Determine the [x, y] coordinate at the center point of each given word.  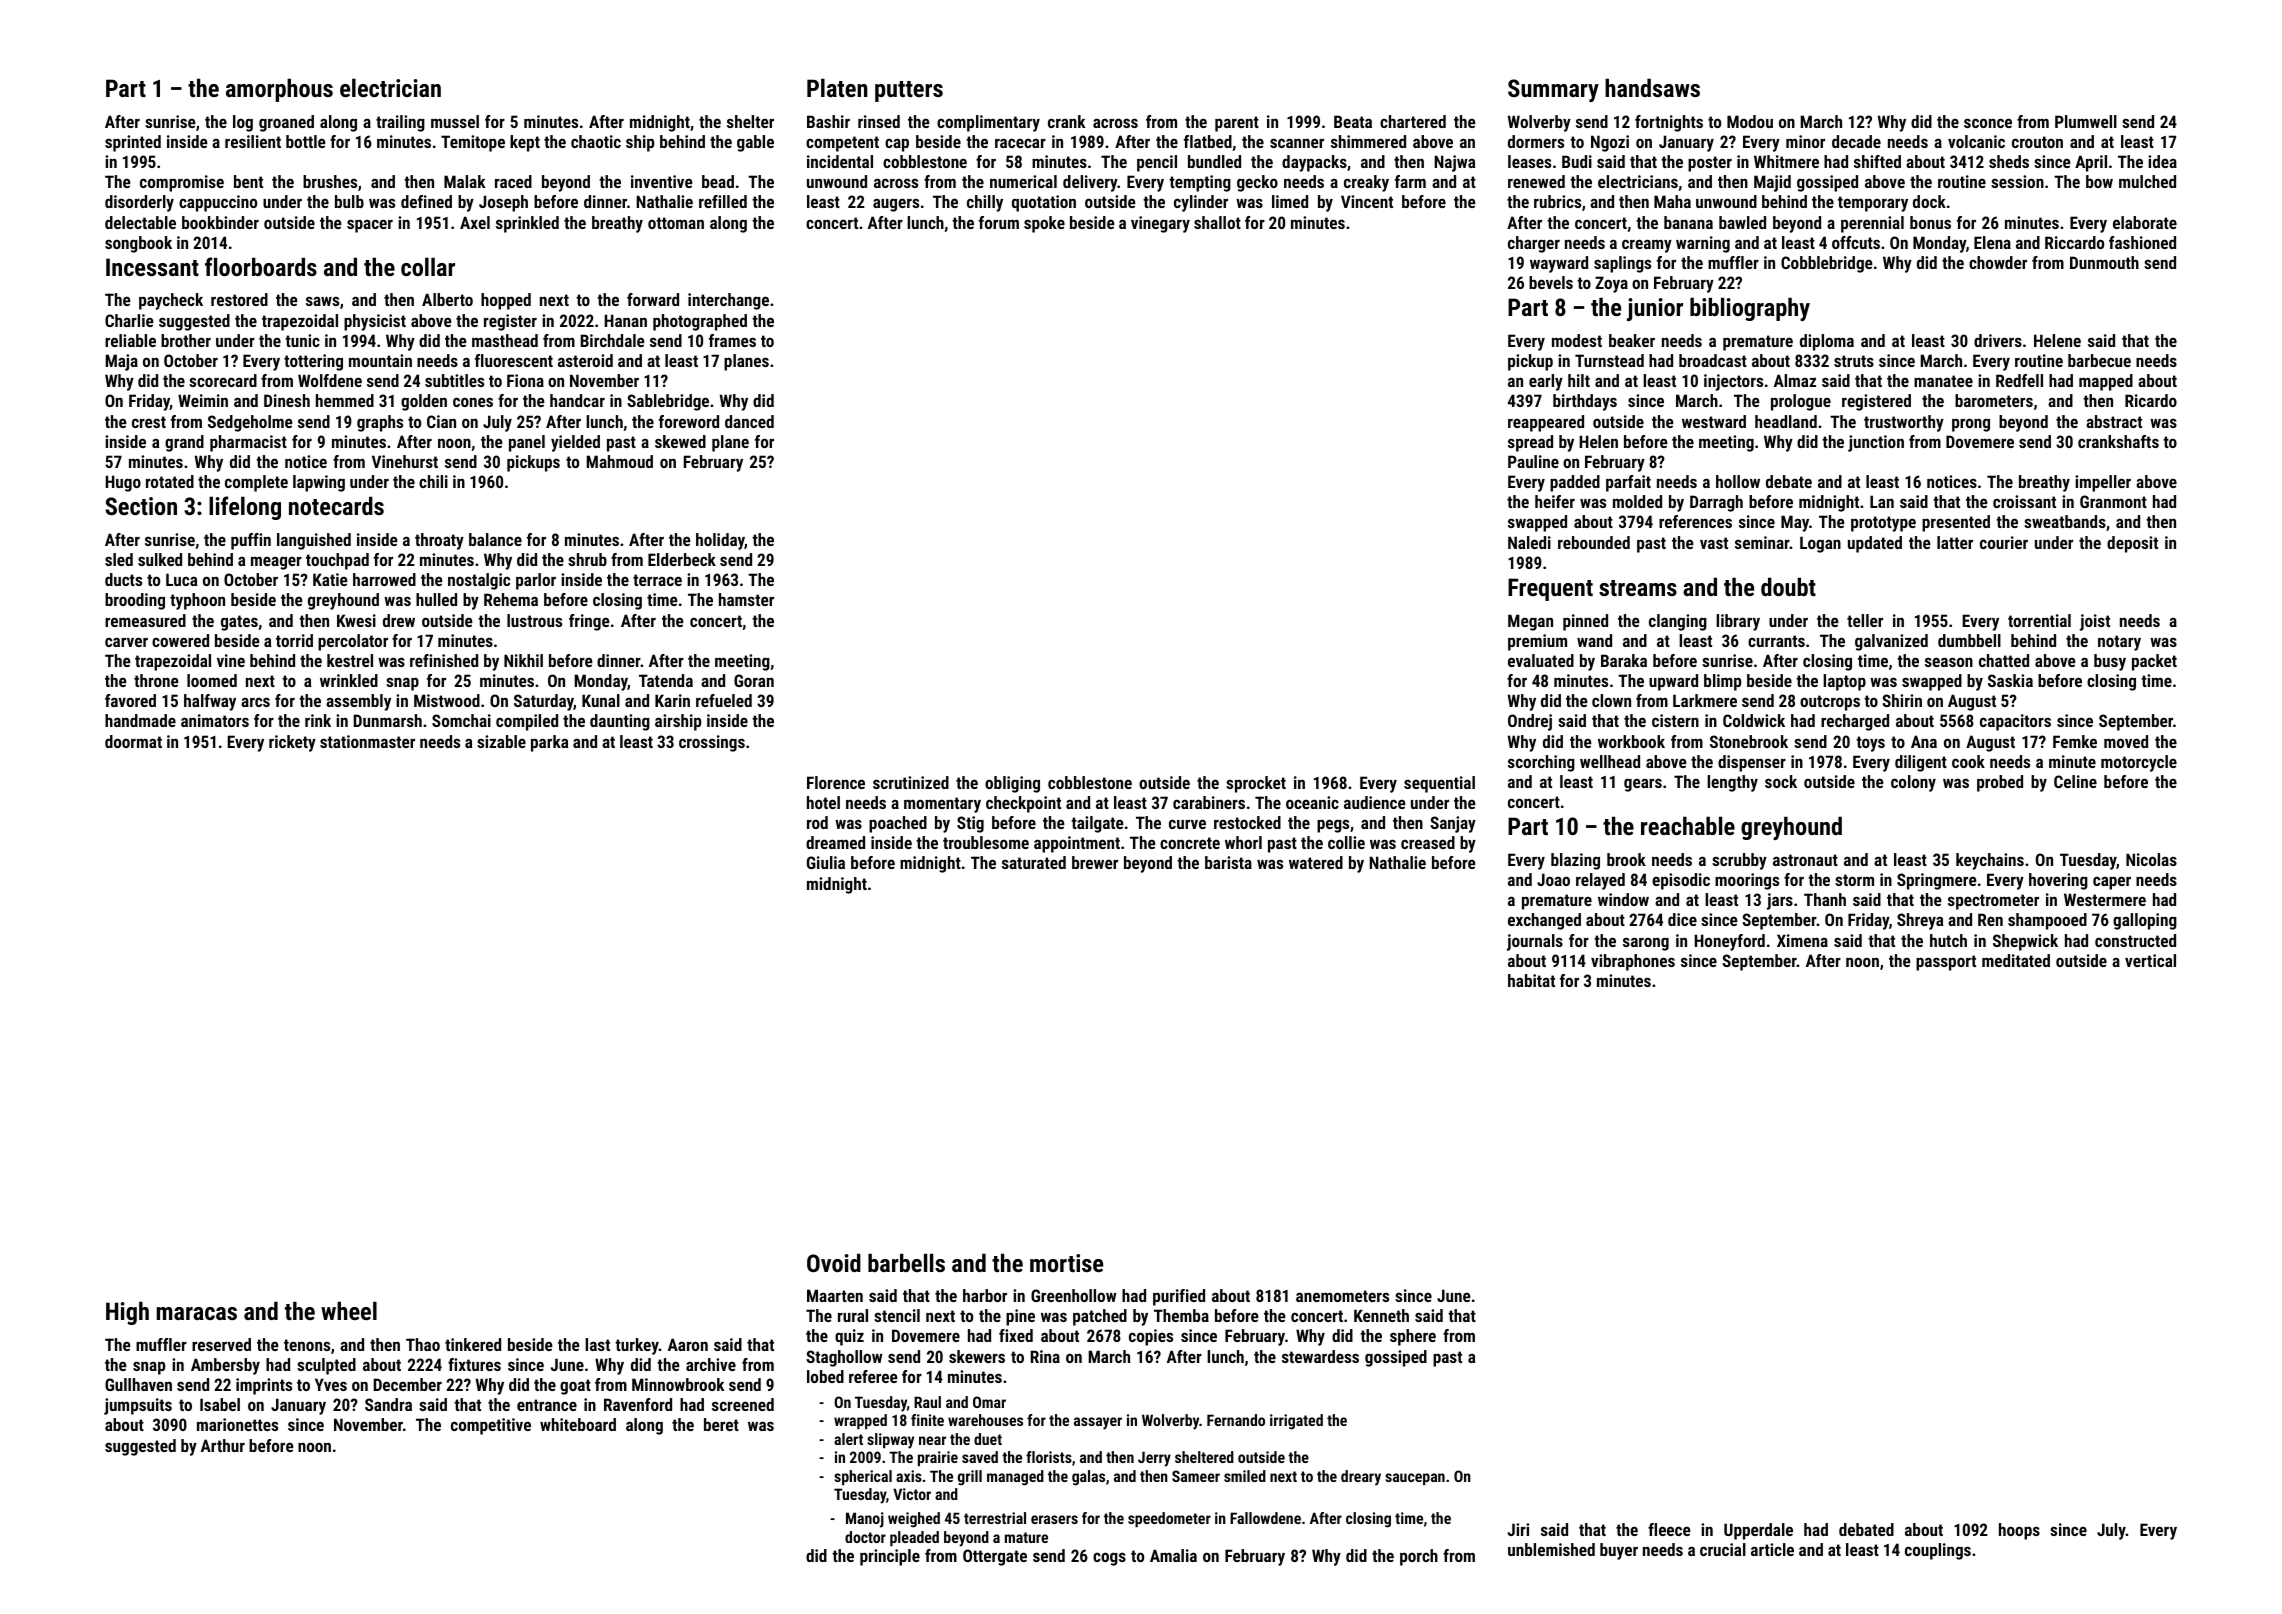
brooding [135, 601]
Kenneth [1381, 1315]
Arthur [223, 1445]
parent [1237, 124]
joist [2095, 622]
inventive [662, 181]
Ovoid [834, 1262]
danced [749, 421]
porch [1419, 1557]
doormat [133, 741]
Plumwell [2086, 121]
